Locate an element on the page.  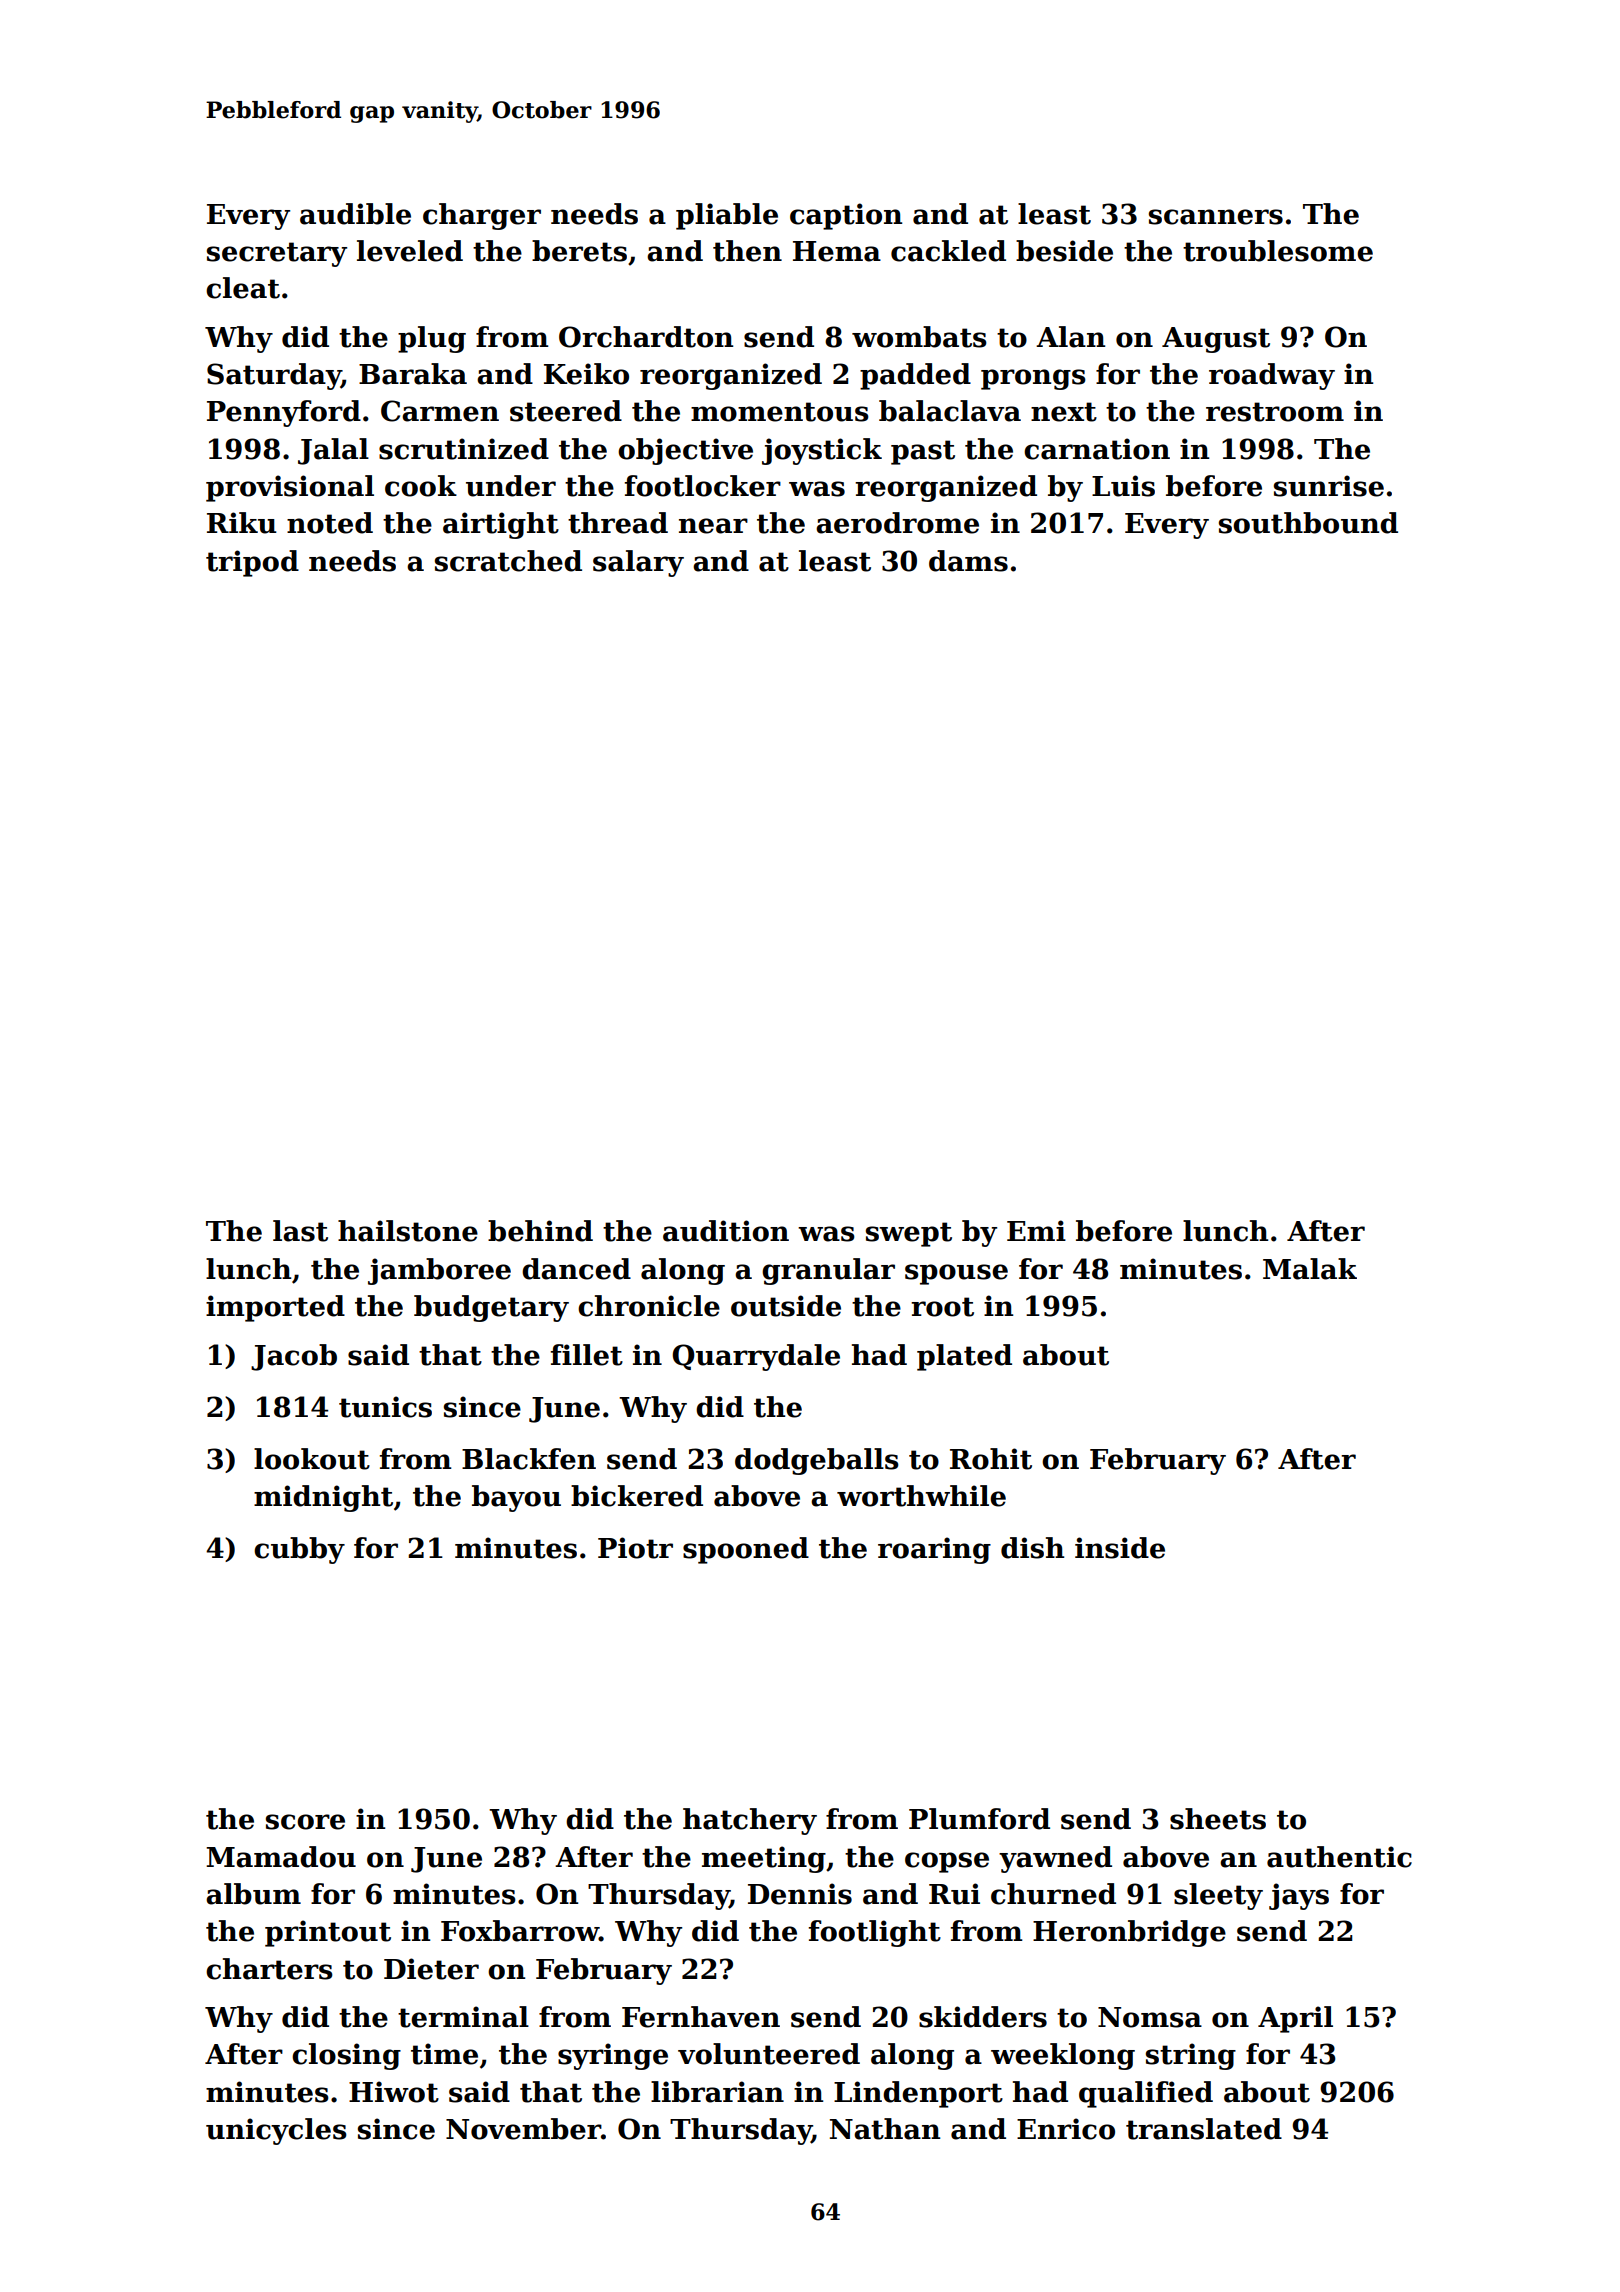
Malak is located at coordinates (1310, 1269).
